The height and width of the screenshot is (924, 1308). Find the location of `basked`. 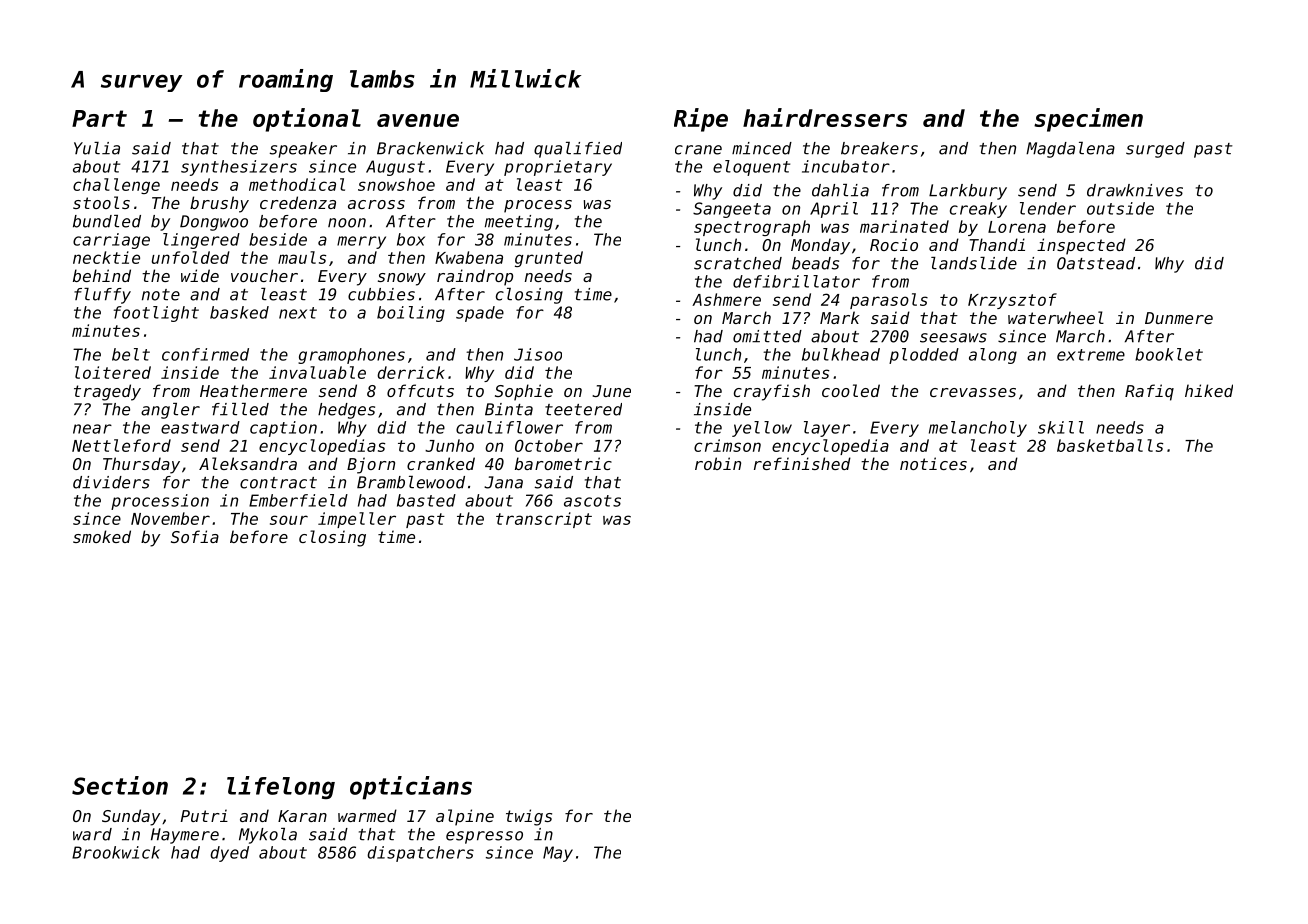

basked is located at coordinates (239, 312).
